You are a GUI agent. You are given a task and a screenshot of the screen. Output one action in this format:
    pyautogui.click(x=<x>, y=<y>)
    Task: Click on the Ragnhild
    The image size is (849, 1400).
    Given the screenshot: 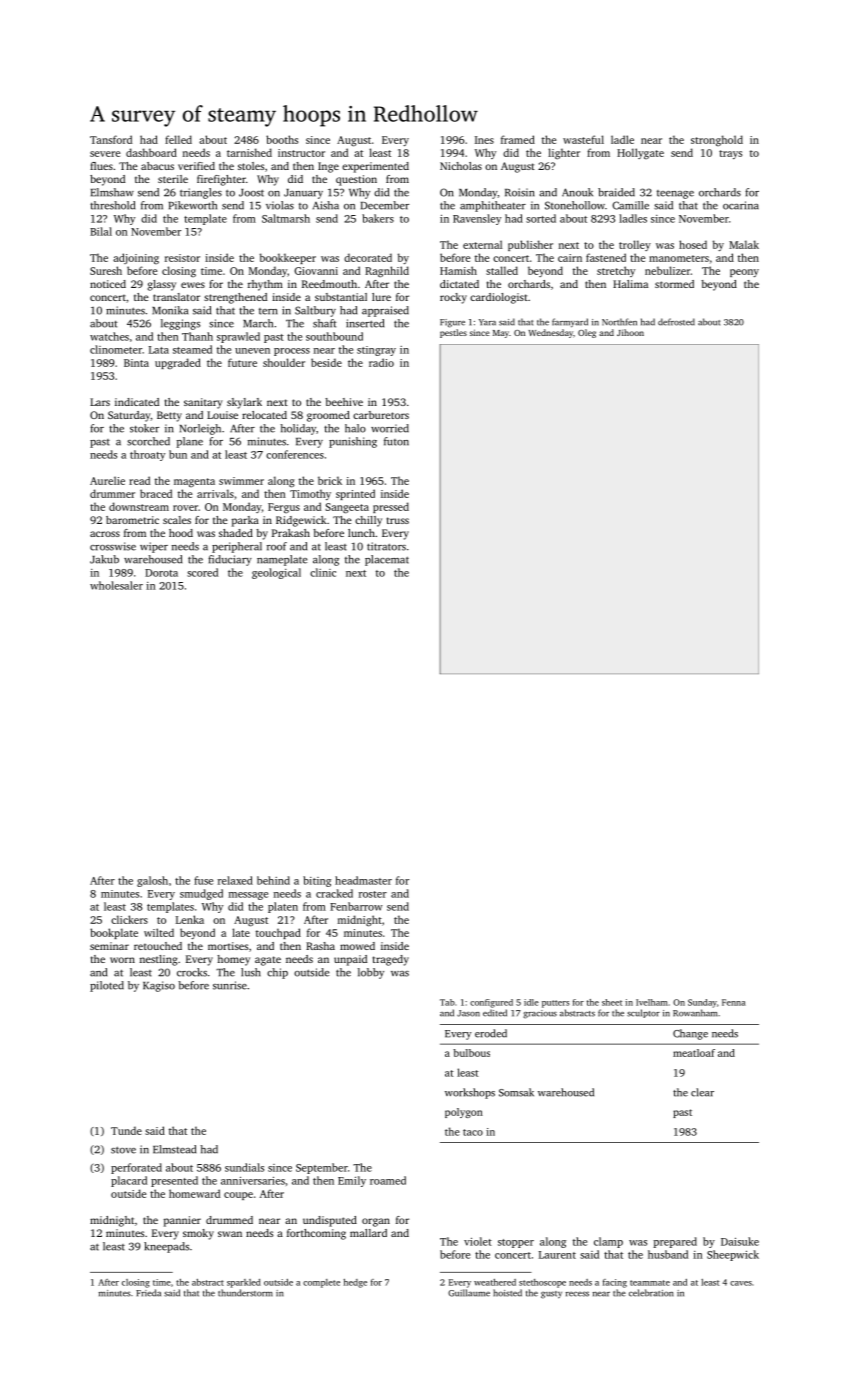 What is the action you would take?
    pyautogui.click(x=387, y=272)
